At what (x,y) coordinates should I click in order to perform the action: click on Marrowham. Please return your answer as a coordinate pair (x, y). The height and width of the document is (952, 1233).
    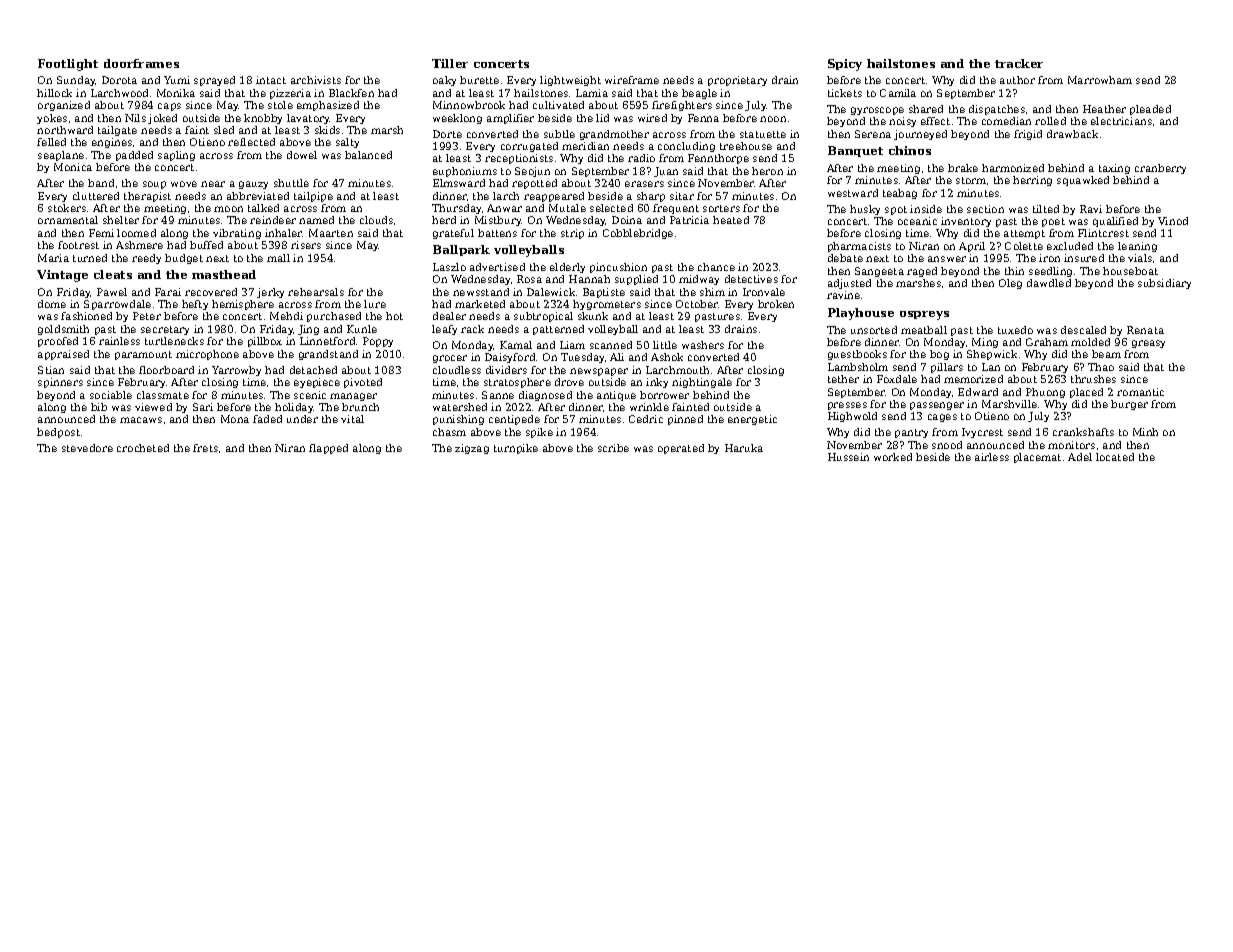
    Looking at the image, I should click on (1100, 80).
